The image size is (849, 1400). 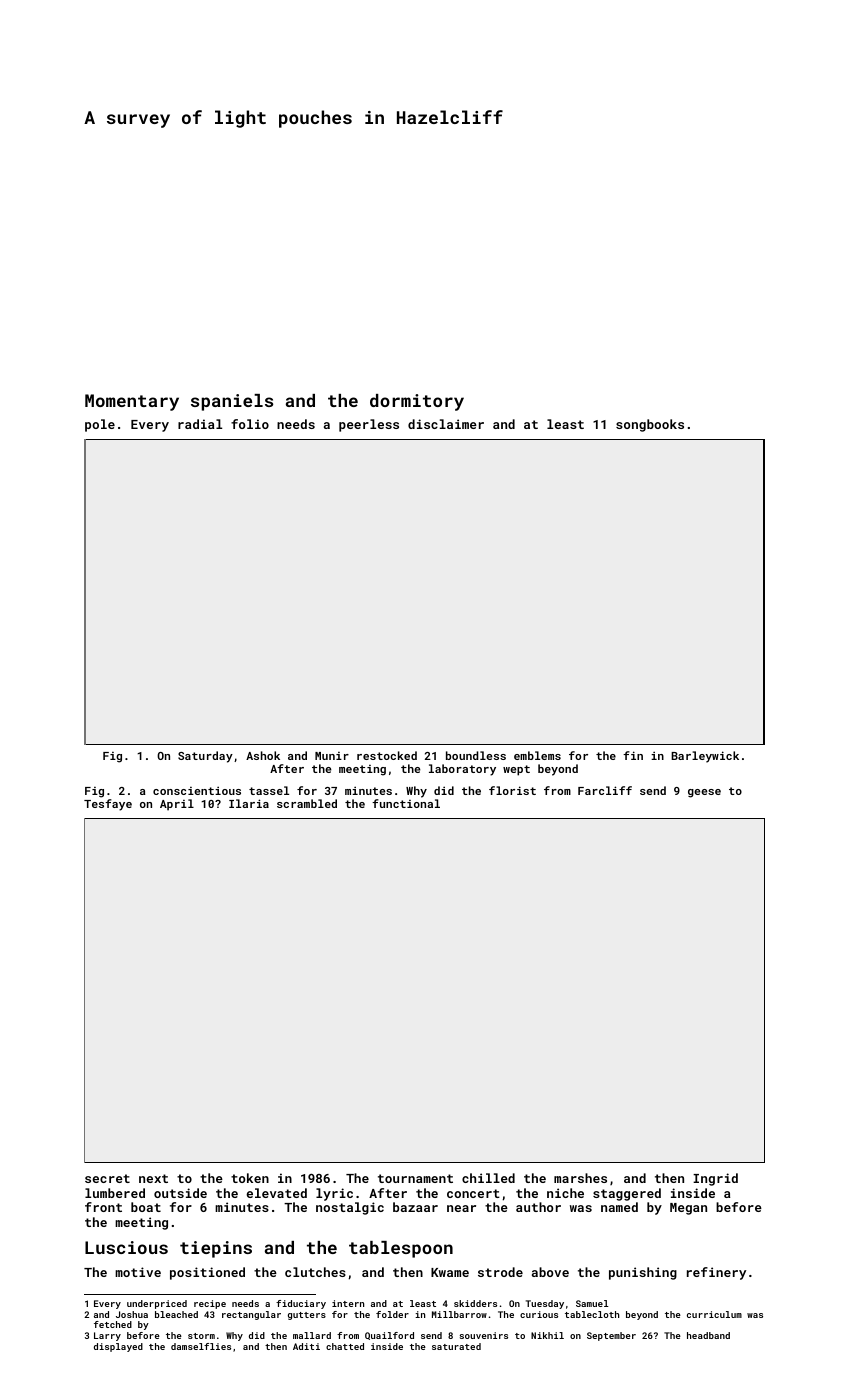 What do you see at coordinates (708, 1335) in the document?
I see `headband` at bounding box center [708, 1335].
